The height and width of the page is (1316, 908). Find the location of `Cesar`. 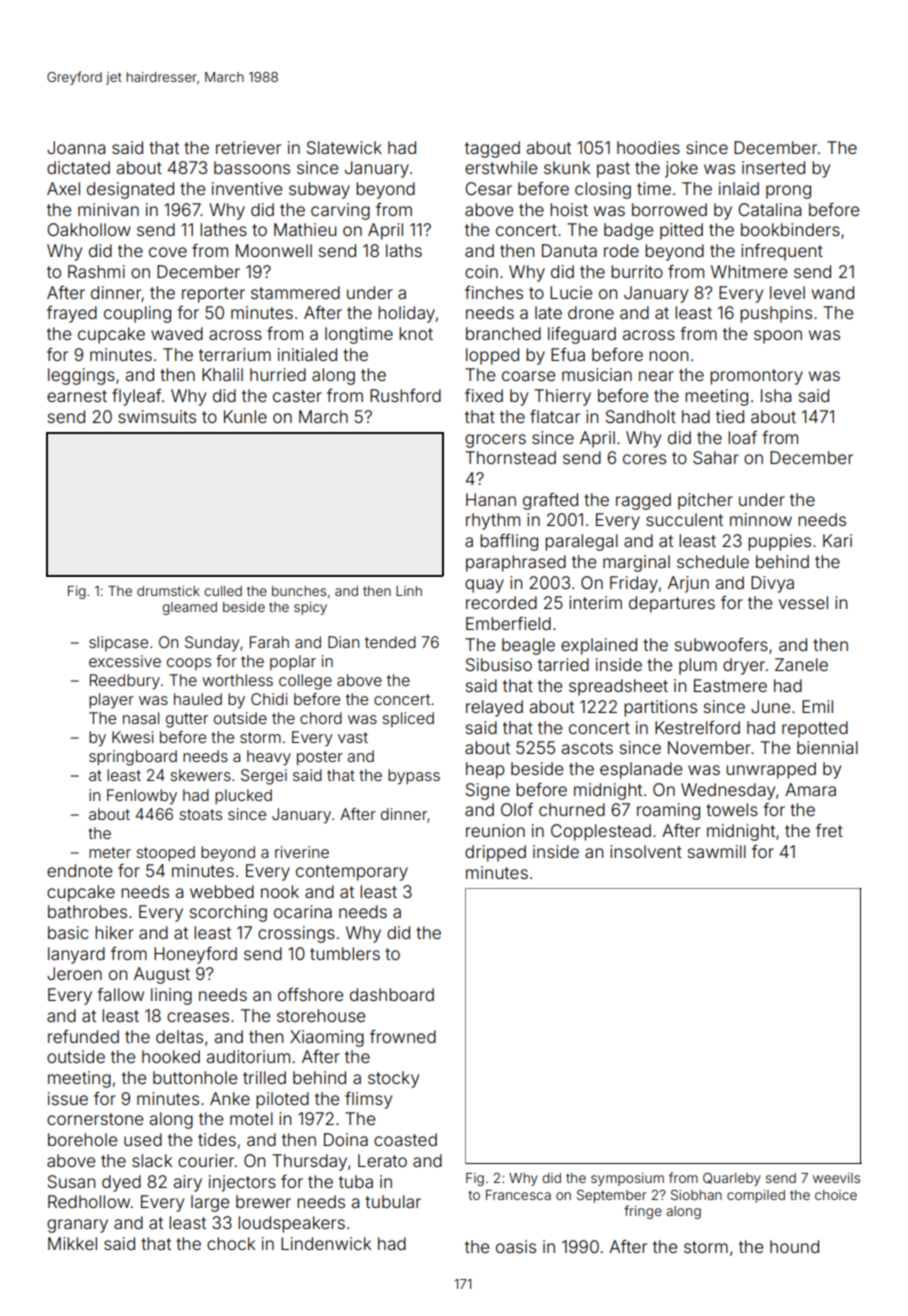

Cesar is located at coordinates (488, 188).
